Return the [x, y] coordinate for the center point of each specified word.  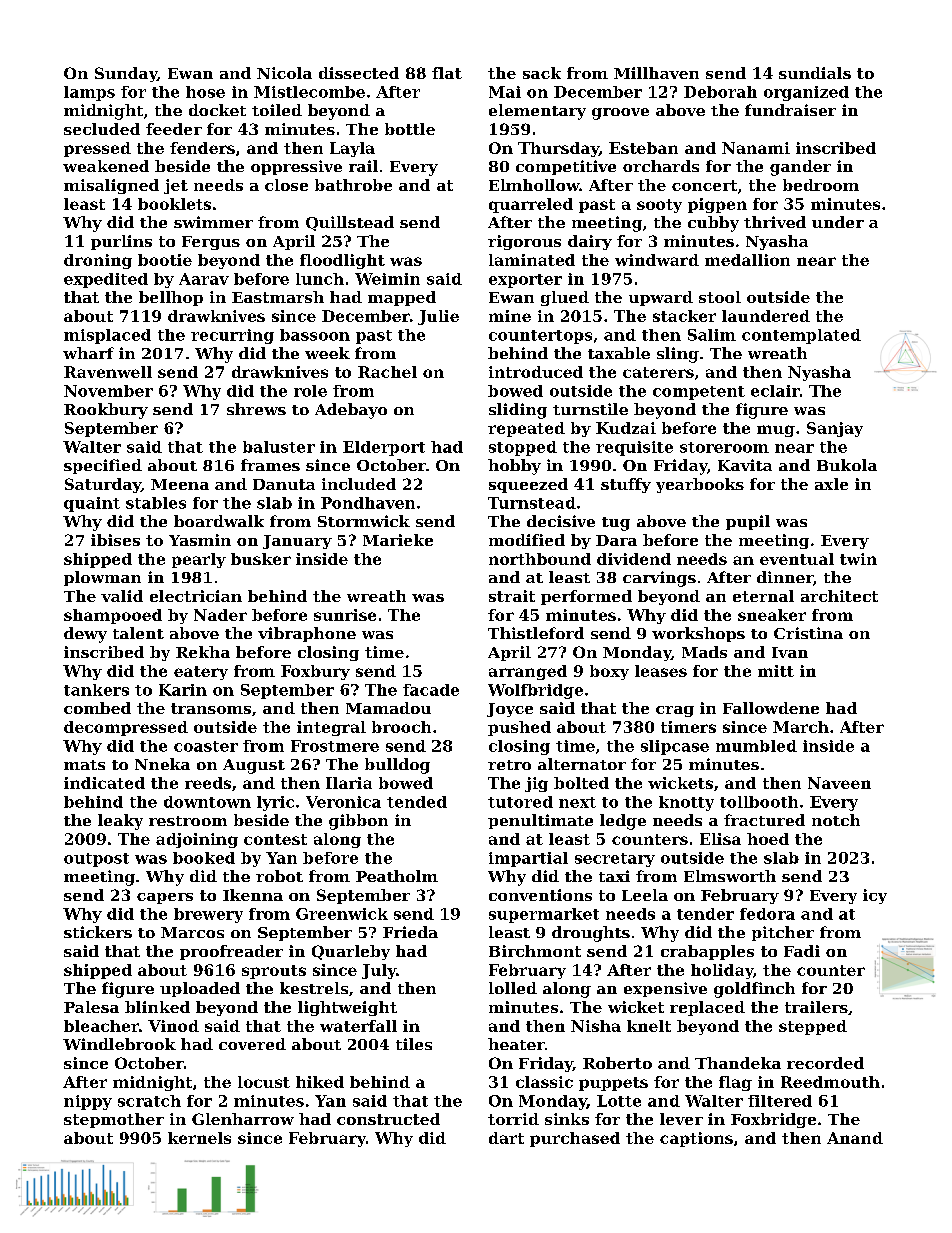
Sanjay [835, 429]
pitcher [783, 933]
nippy [88, 1102]
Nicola [284, 73]
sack [542, 73]
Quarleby [351, 952]
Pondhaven [368, 503]
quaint [92, 504]
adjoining [197, 840]
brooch [401, 727]
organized [806, 93]
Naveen [839, 783]
